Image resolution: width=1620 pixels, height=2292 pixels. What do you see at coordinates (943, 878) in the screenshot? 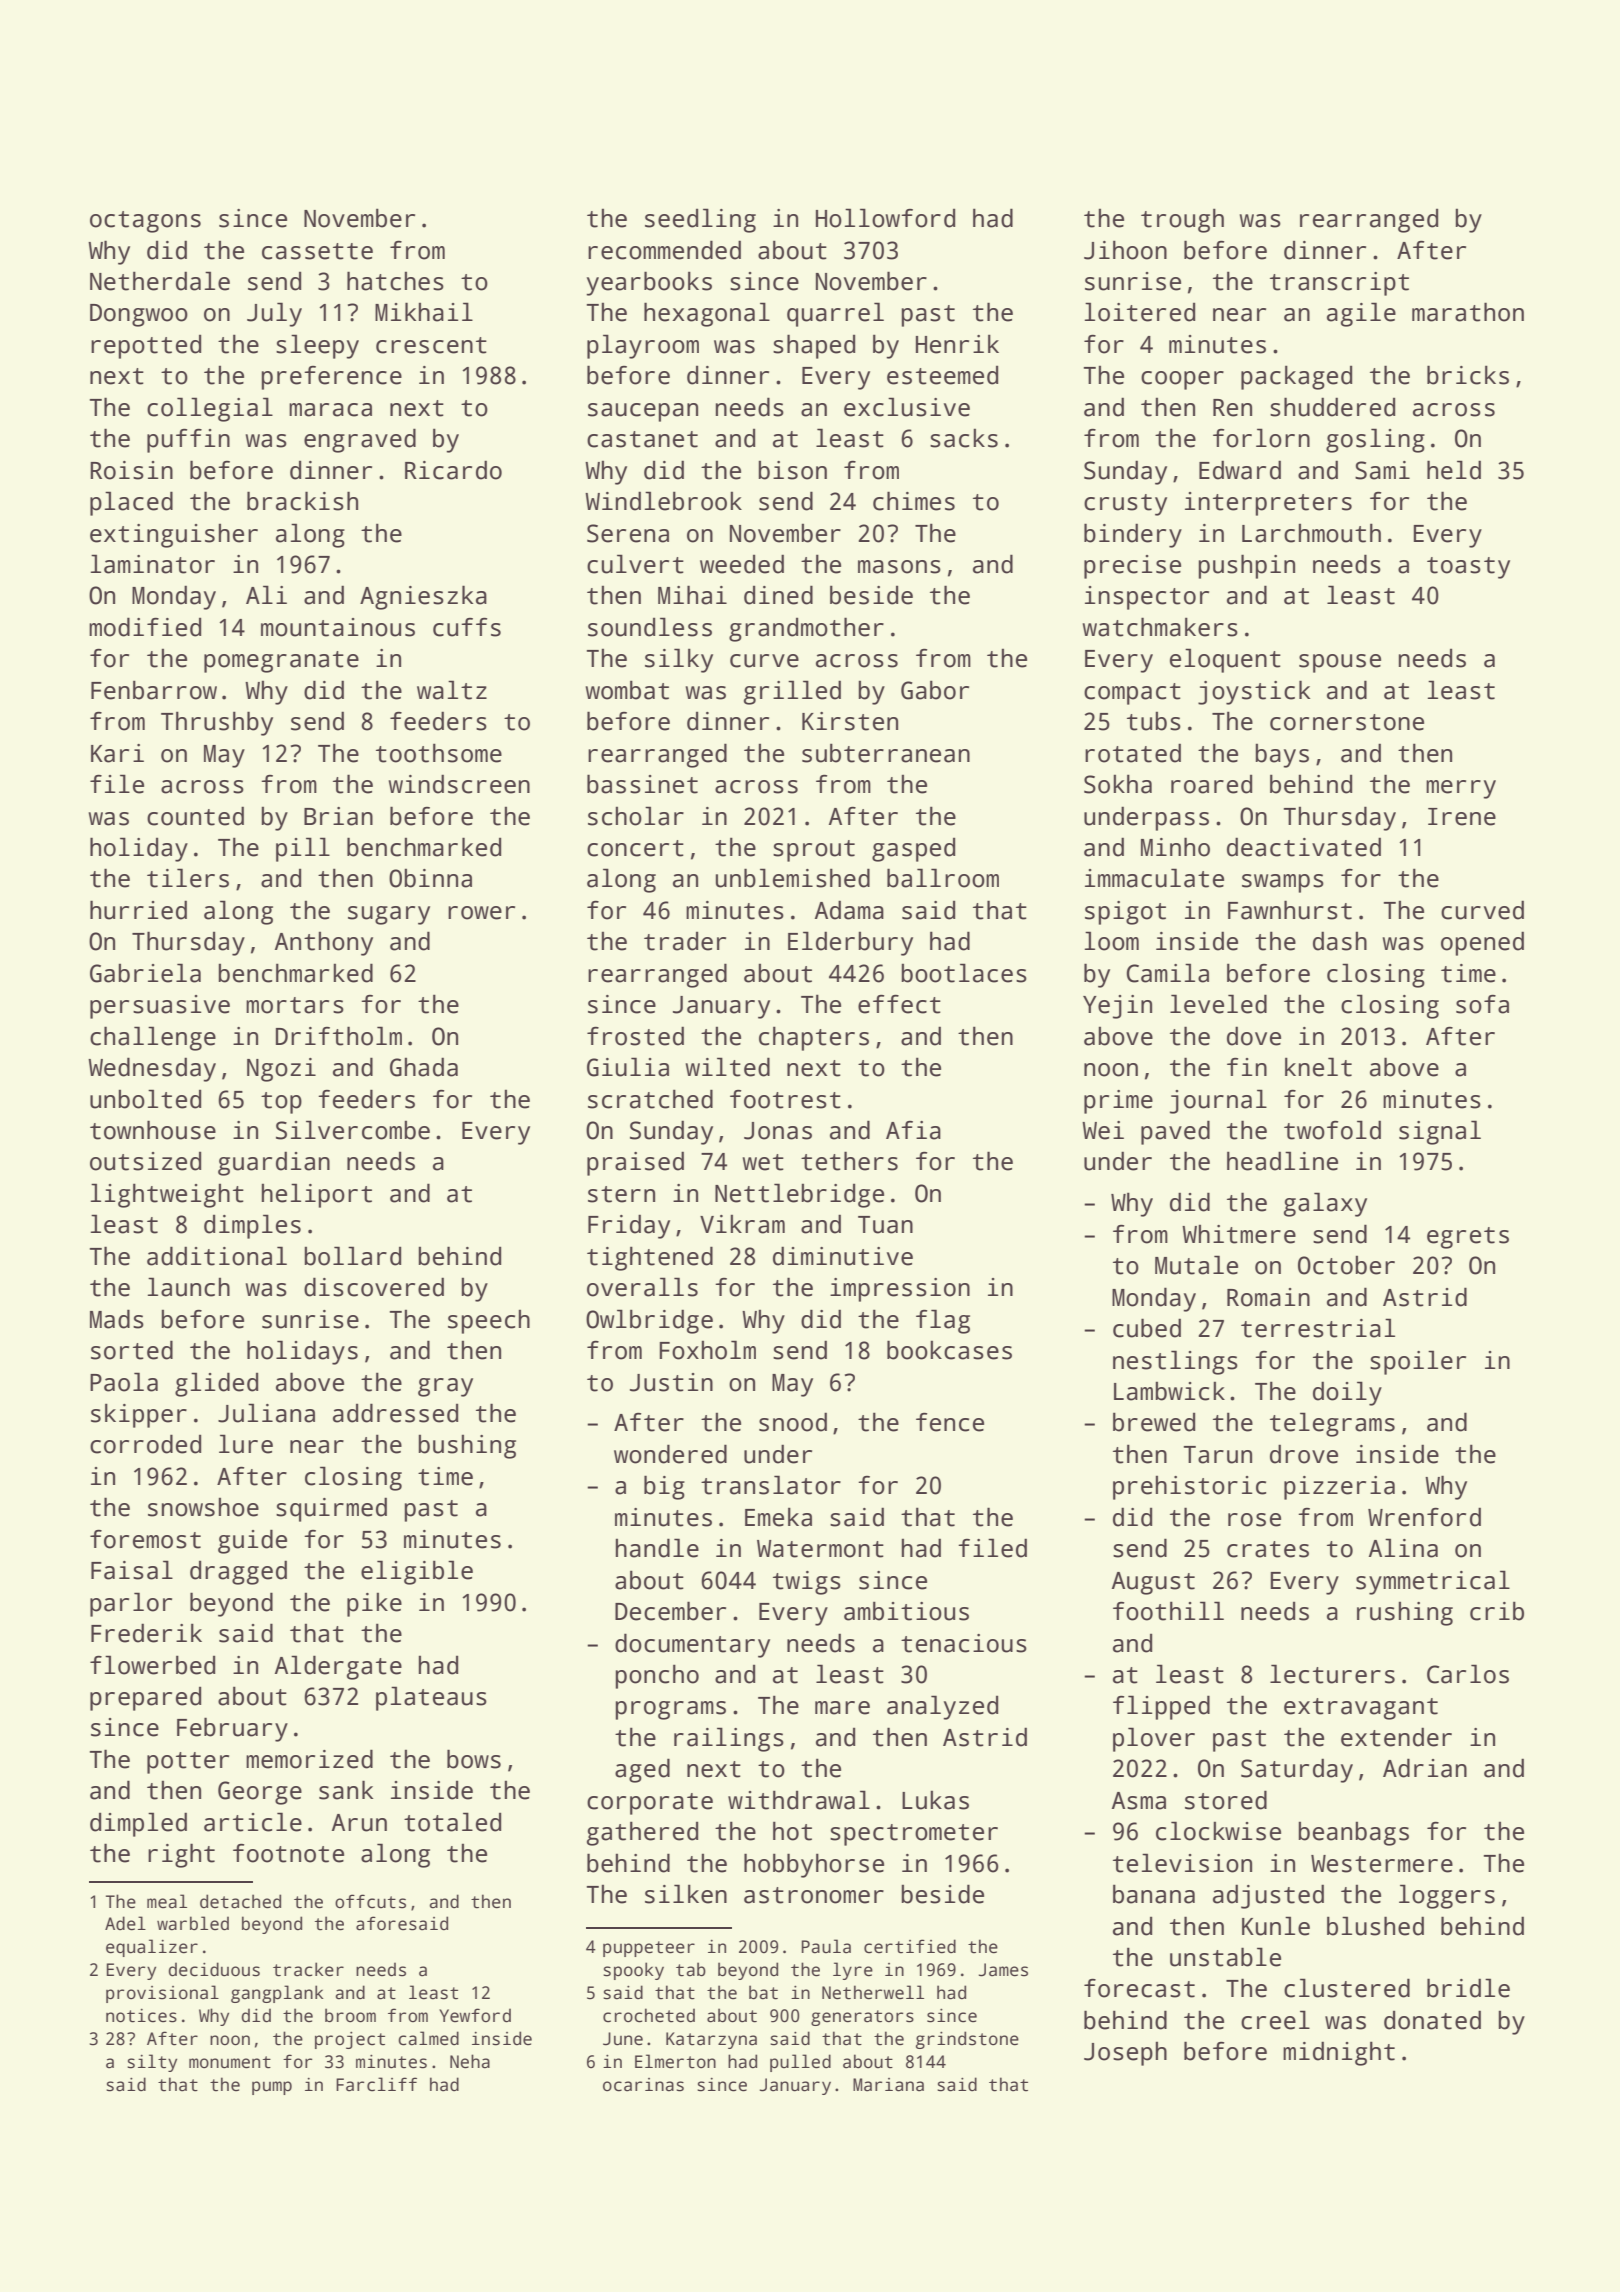
I see `ballroom` at bounding box center [943, 878].
